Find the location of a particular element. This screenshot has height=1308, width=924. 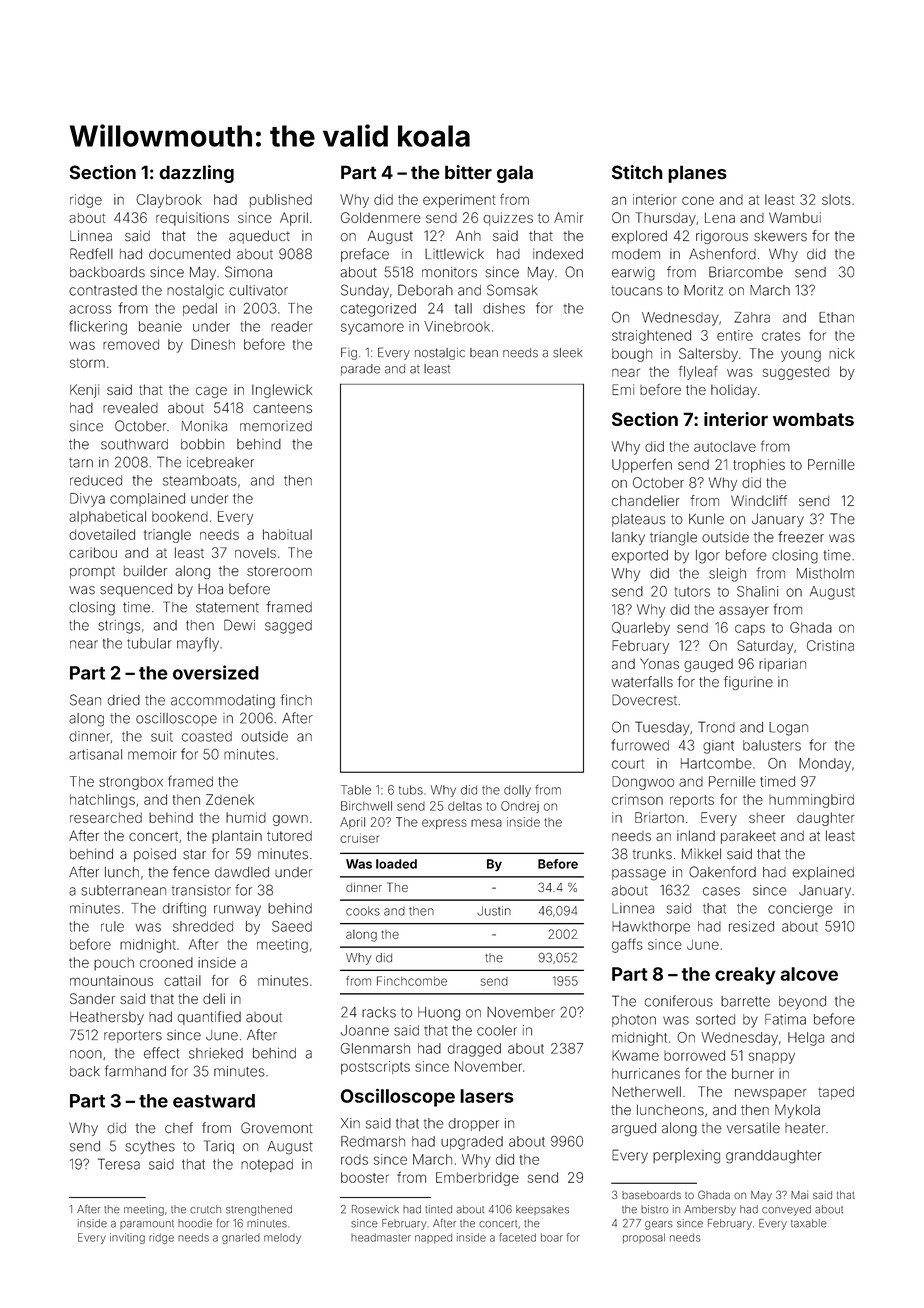

planes is located at coordinates (697, 174).
